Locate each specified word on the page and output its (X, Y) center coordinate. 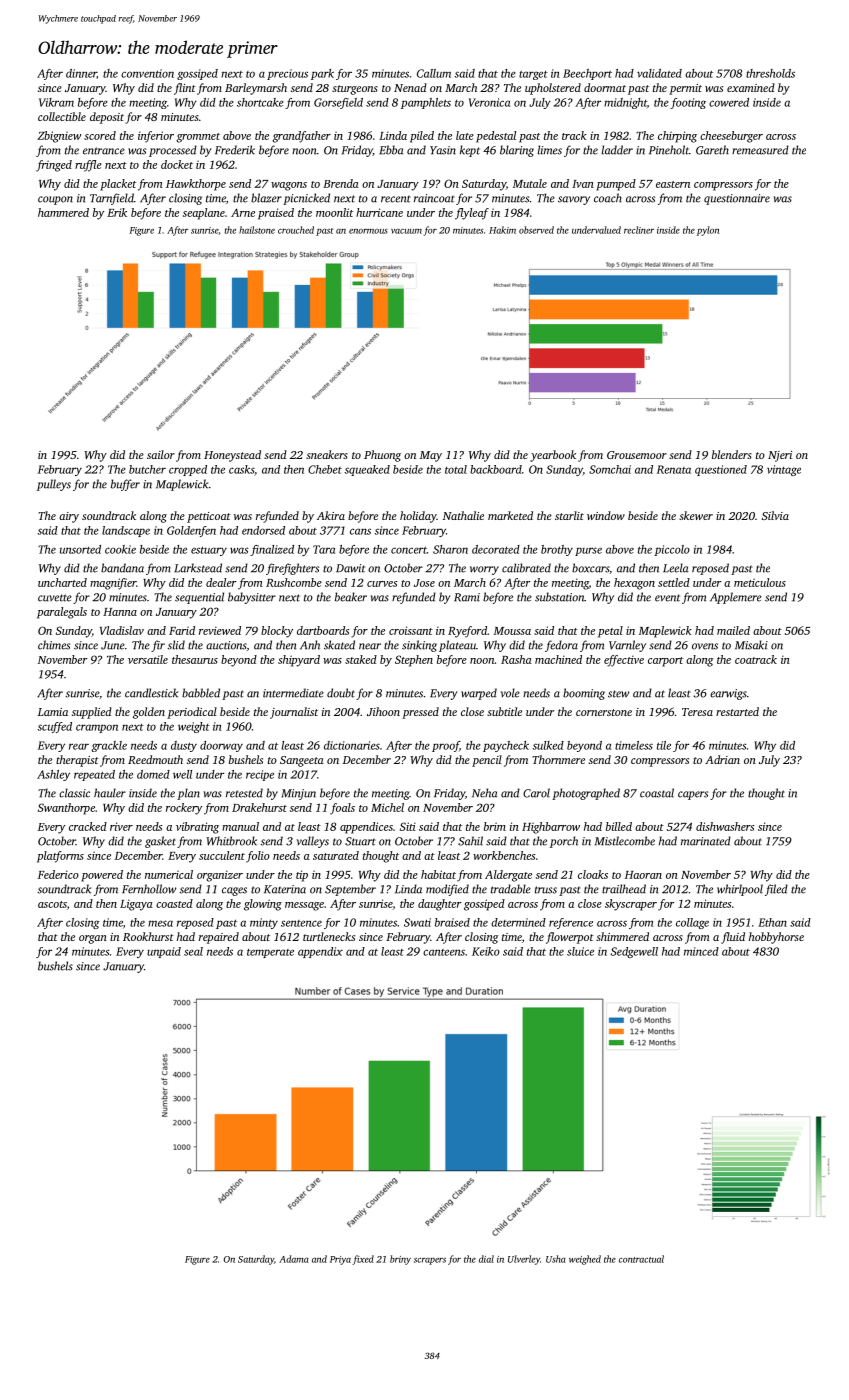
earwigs (728, 694)
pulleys (54, 485)
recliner (639, 230)
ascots (52, 904)
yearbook (553, 456)
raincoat (434, 198)
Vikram (56, 102)
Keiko (486, 951)
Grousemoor (637, 455)
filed (776, 890)
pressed (420, 713)
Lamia (53, 712)
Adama (294, 1259)
